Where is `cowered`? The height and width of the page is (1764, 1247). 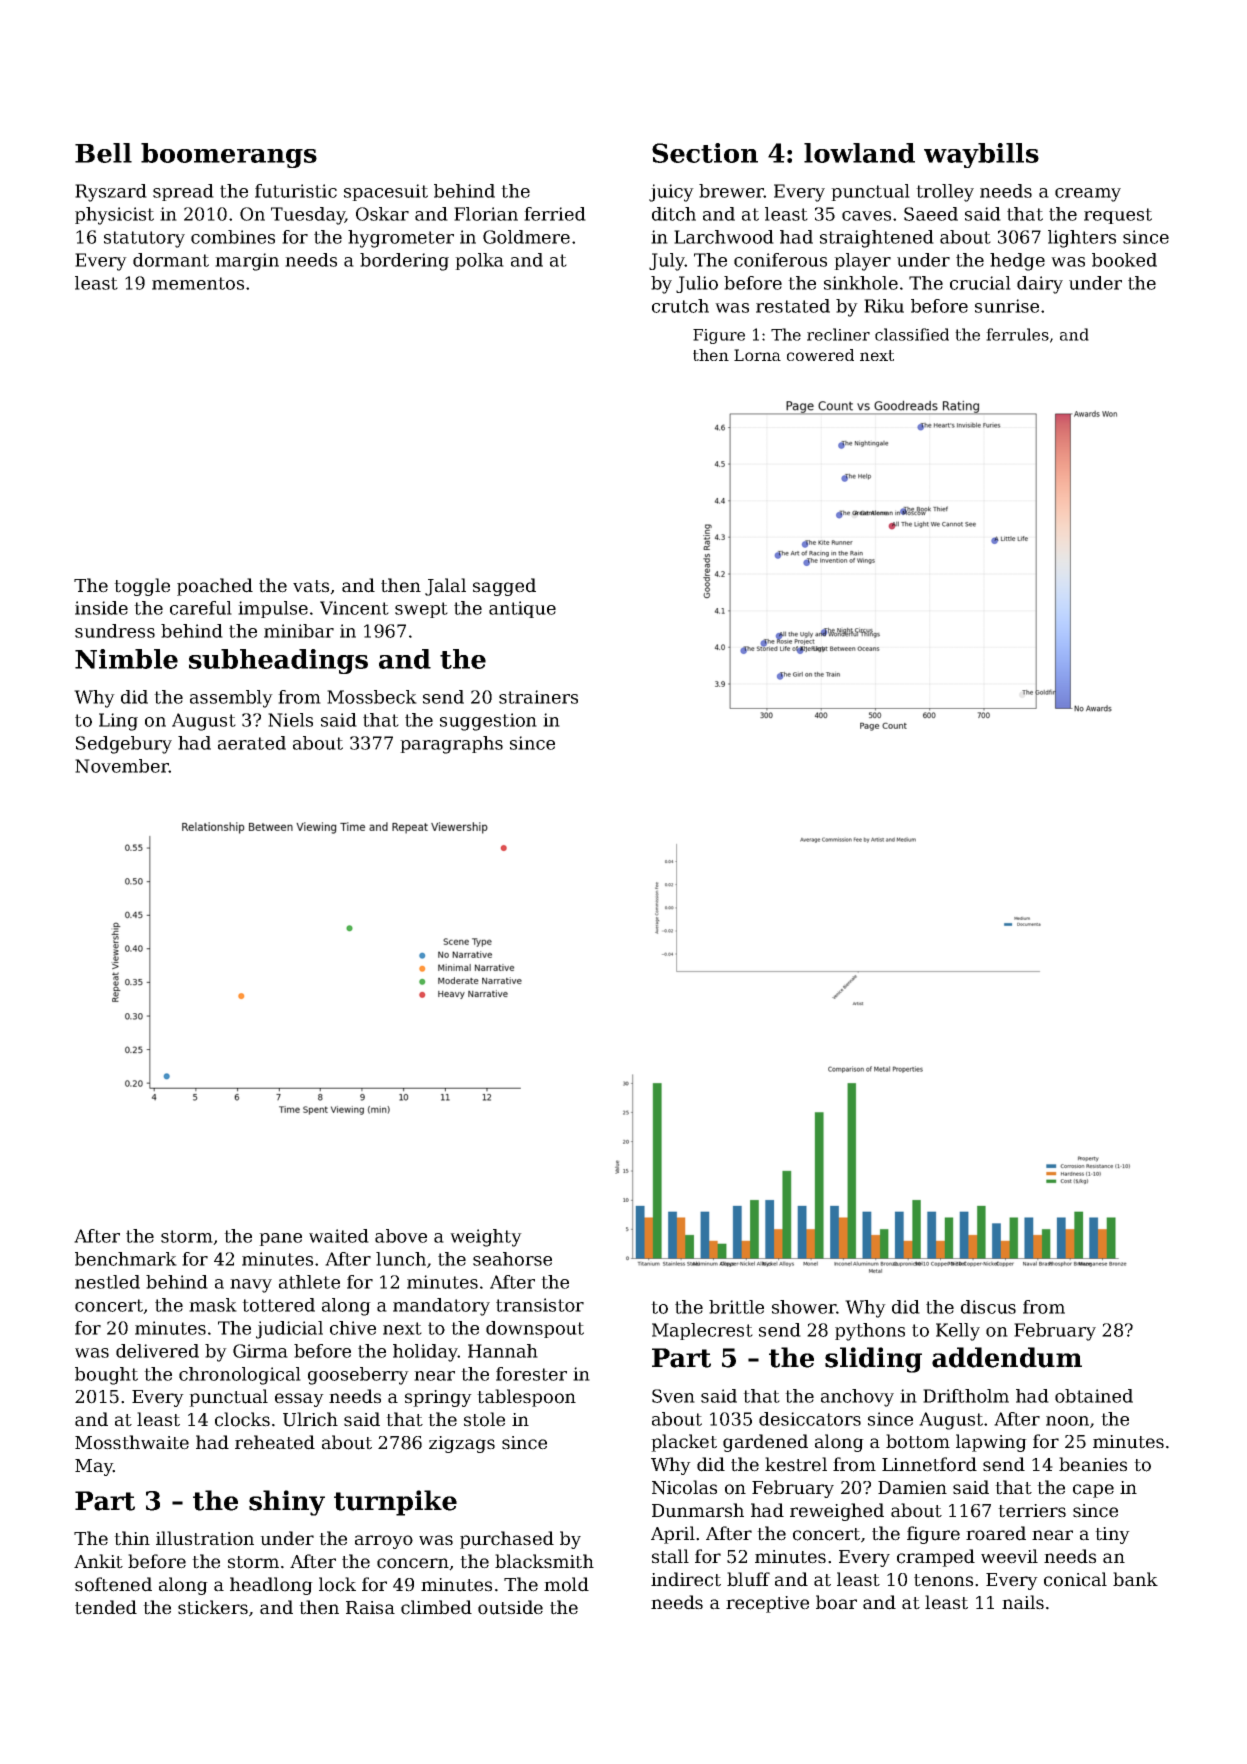
cowered is located at coordinates (820, 355).
